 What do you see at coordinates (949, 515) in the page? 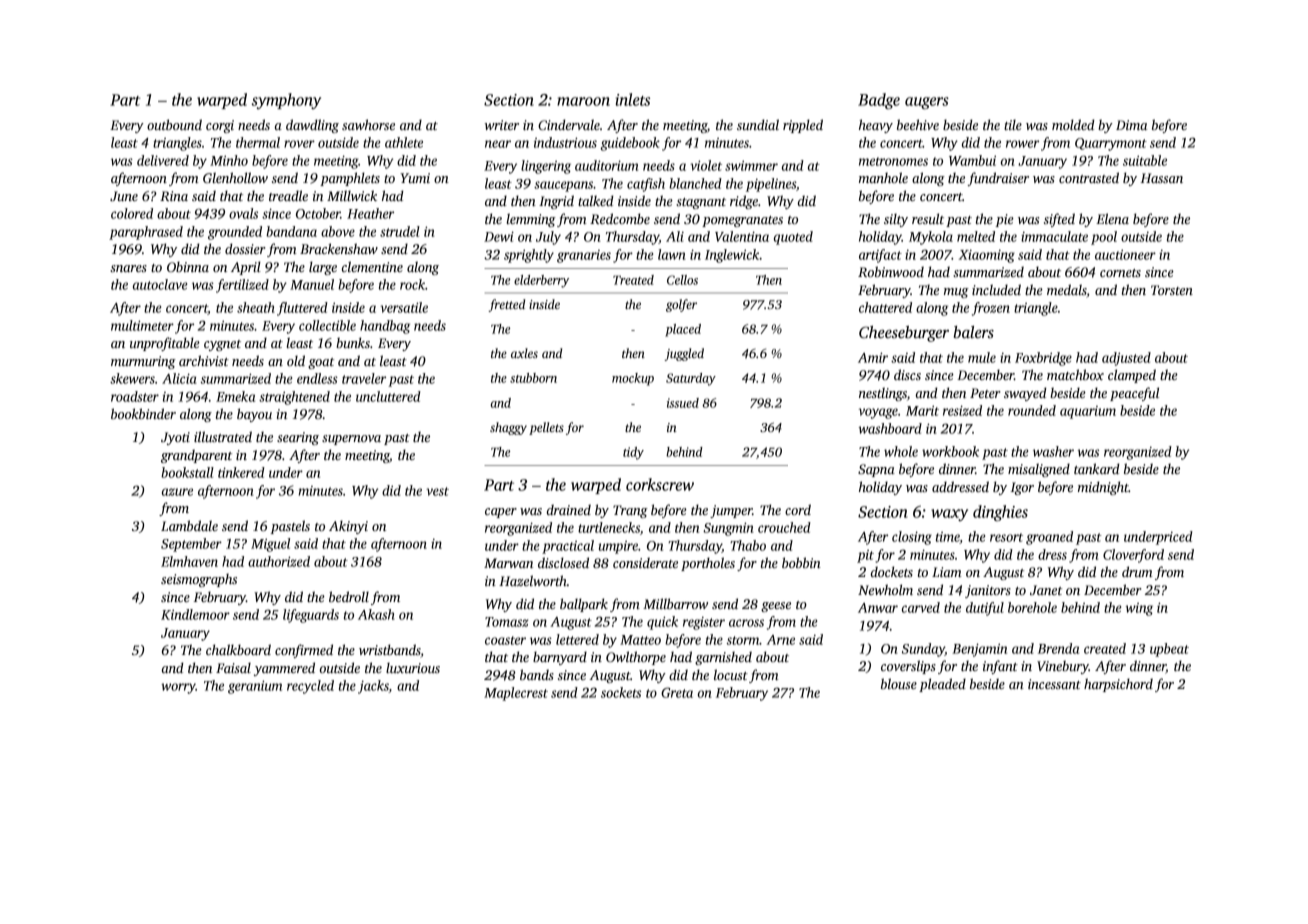
I see `waxy` at bounding box center [949, 515].
